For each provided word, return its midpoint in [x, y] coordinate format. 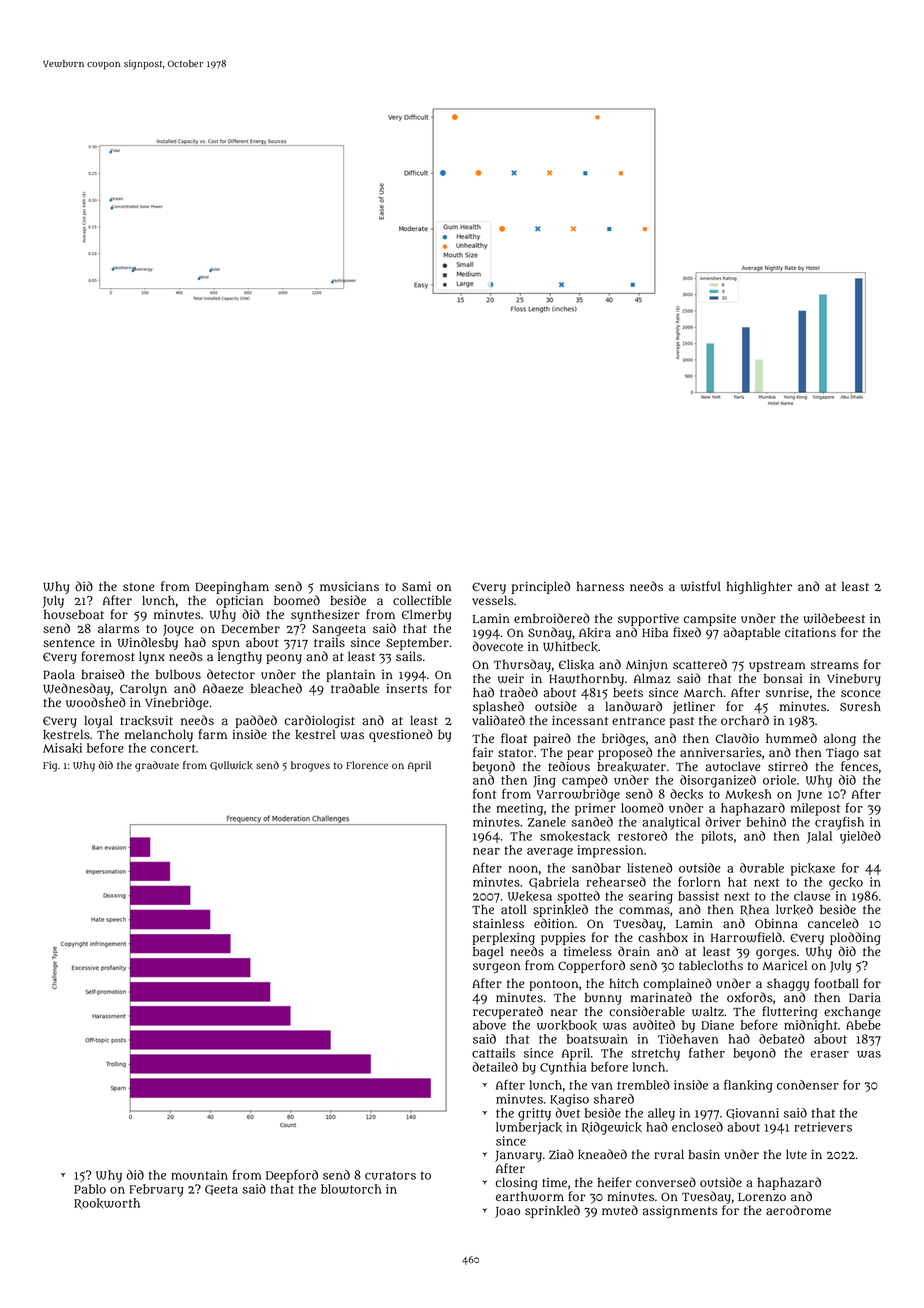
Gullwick [231, 766]
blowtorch [351, 1189]
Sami [416, 586]
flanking [748, 1086]
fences [859, 766]
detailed [495, 1067]
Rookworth [107, 1203]
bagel [488, 952]
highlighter [759, 587]
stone [138, 587]
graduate [157, 766]
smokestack [575, 836]
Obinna [776, 924]
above [489, 1025]
